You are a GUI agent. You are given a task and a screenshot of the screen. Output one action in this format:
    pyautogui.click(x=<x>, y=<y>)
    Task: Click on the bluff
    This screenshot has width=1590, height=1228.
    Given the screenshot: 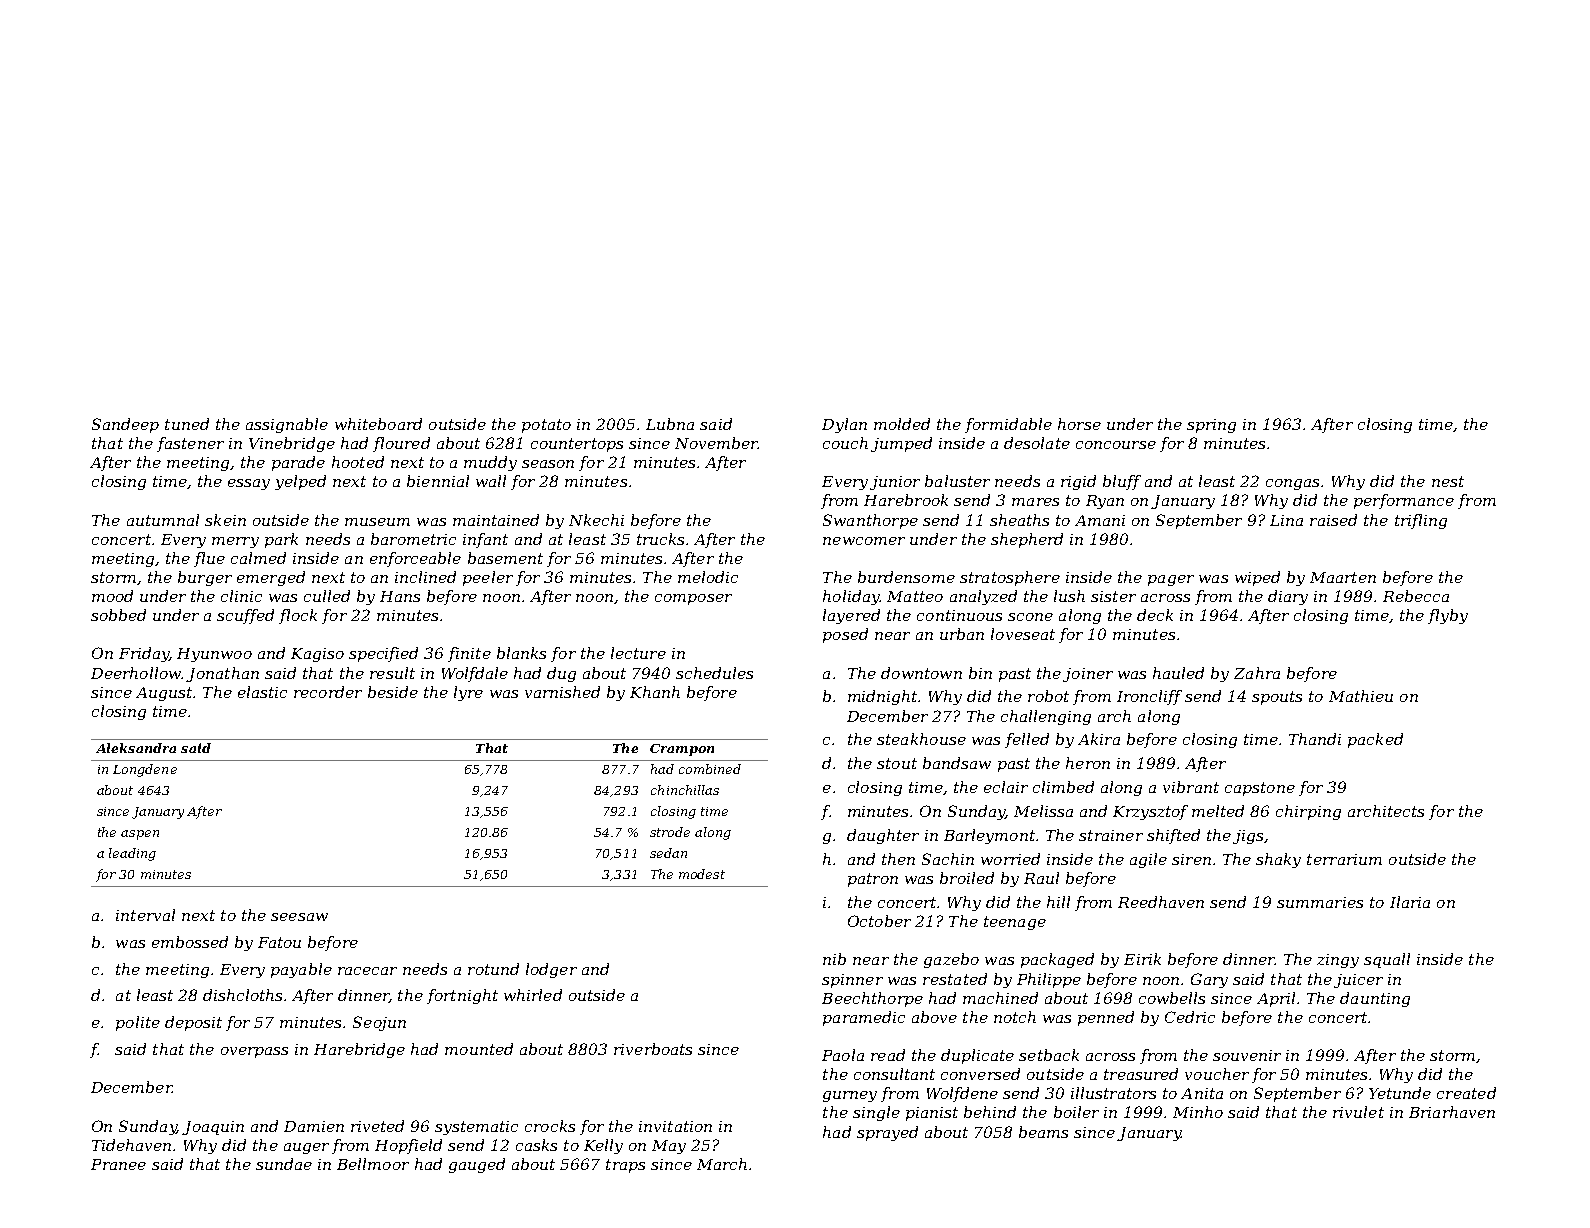 What is the action you would take?
    pyautogui.click(x=1122, y=482)
